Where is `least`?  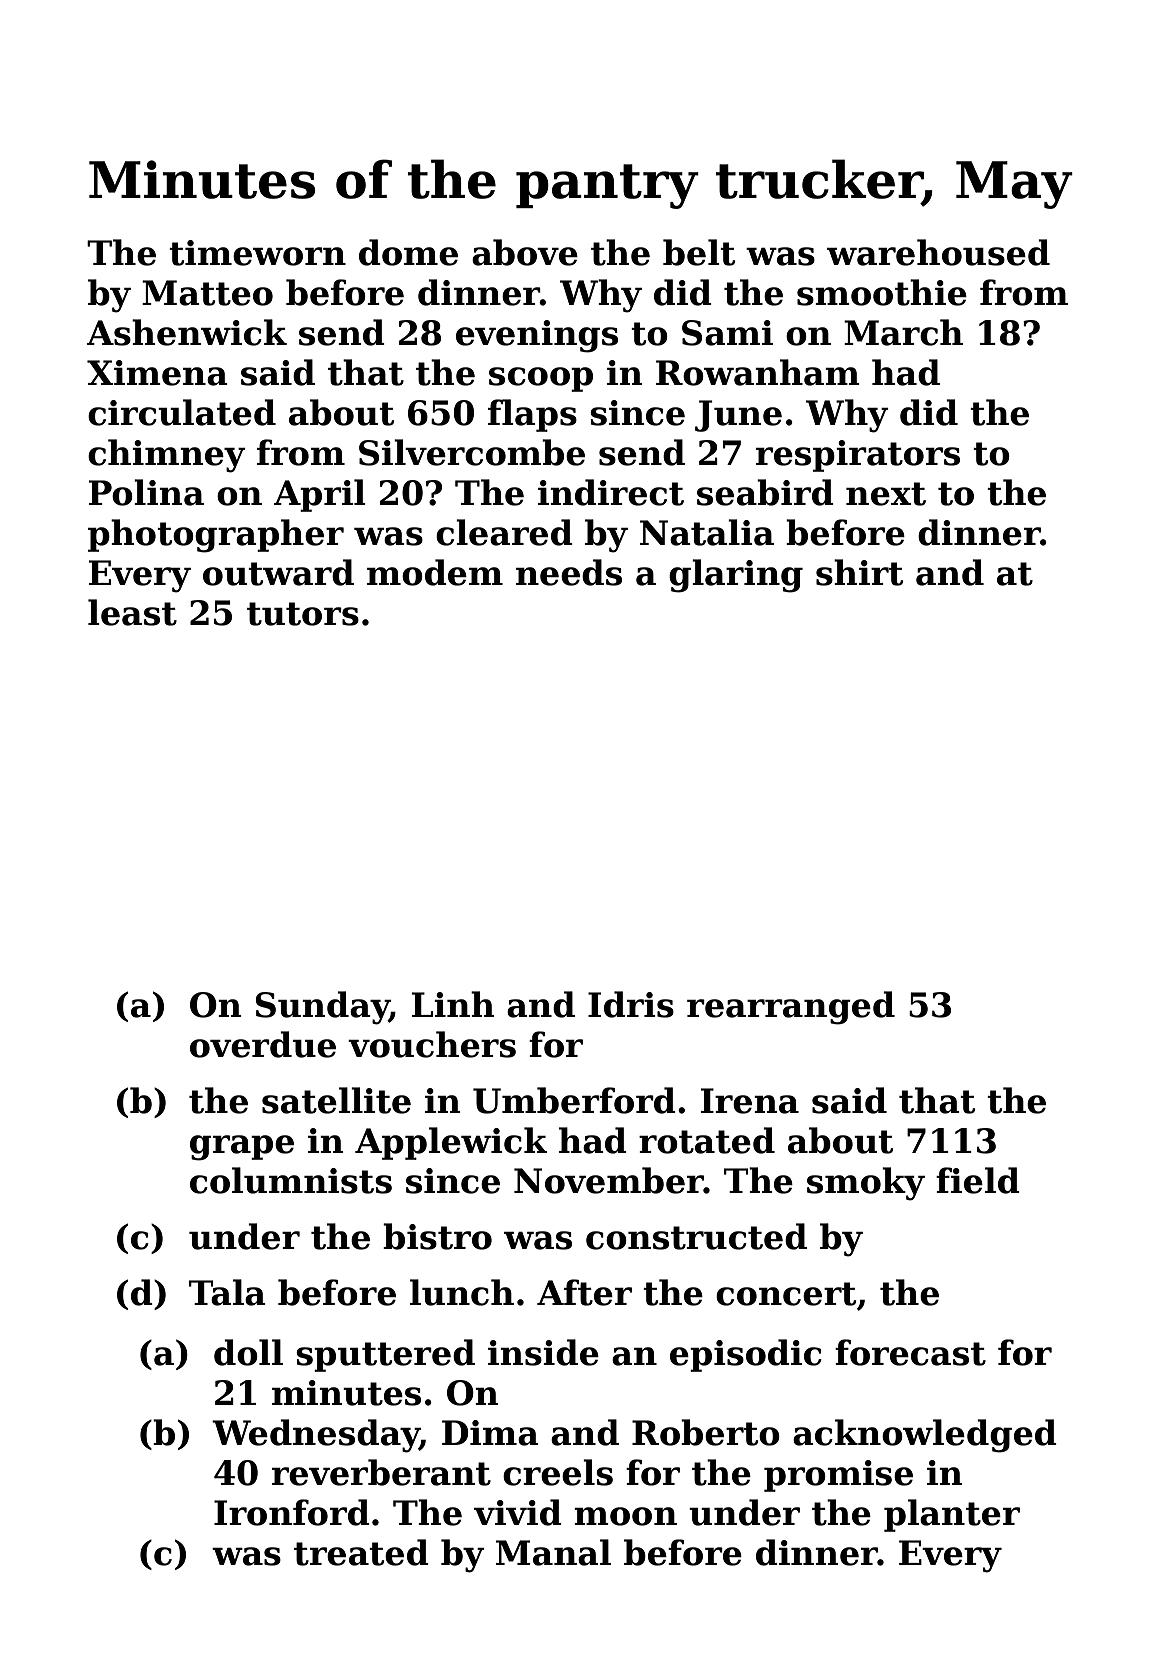 least is located at coordinates (132, 612).
